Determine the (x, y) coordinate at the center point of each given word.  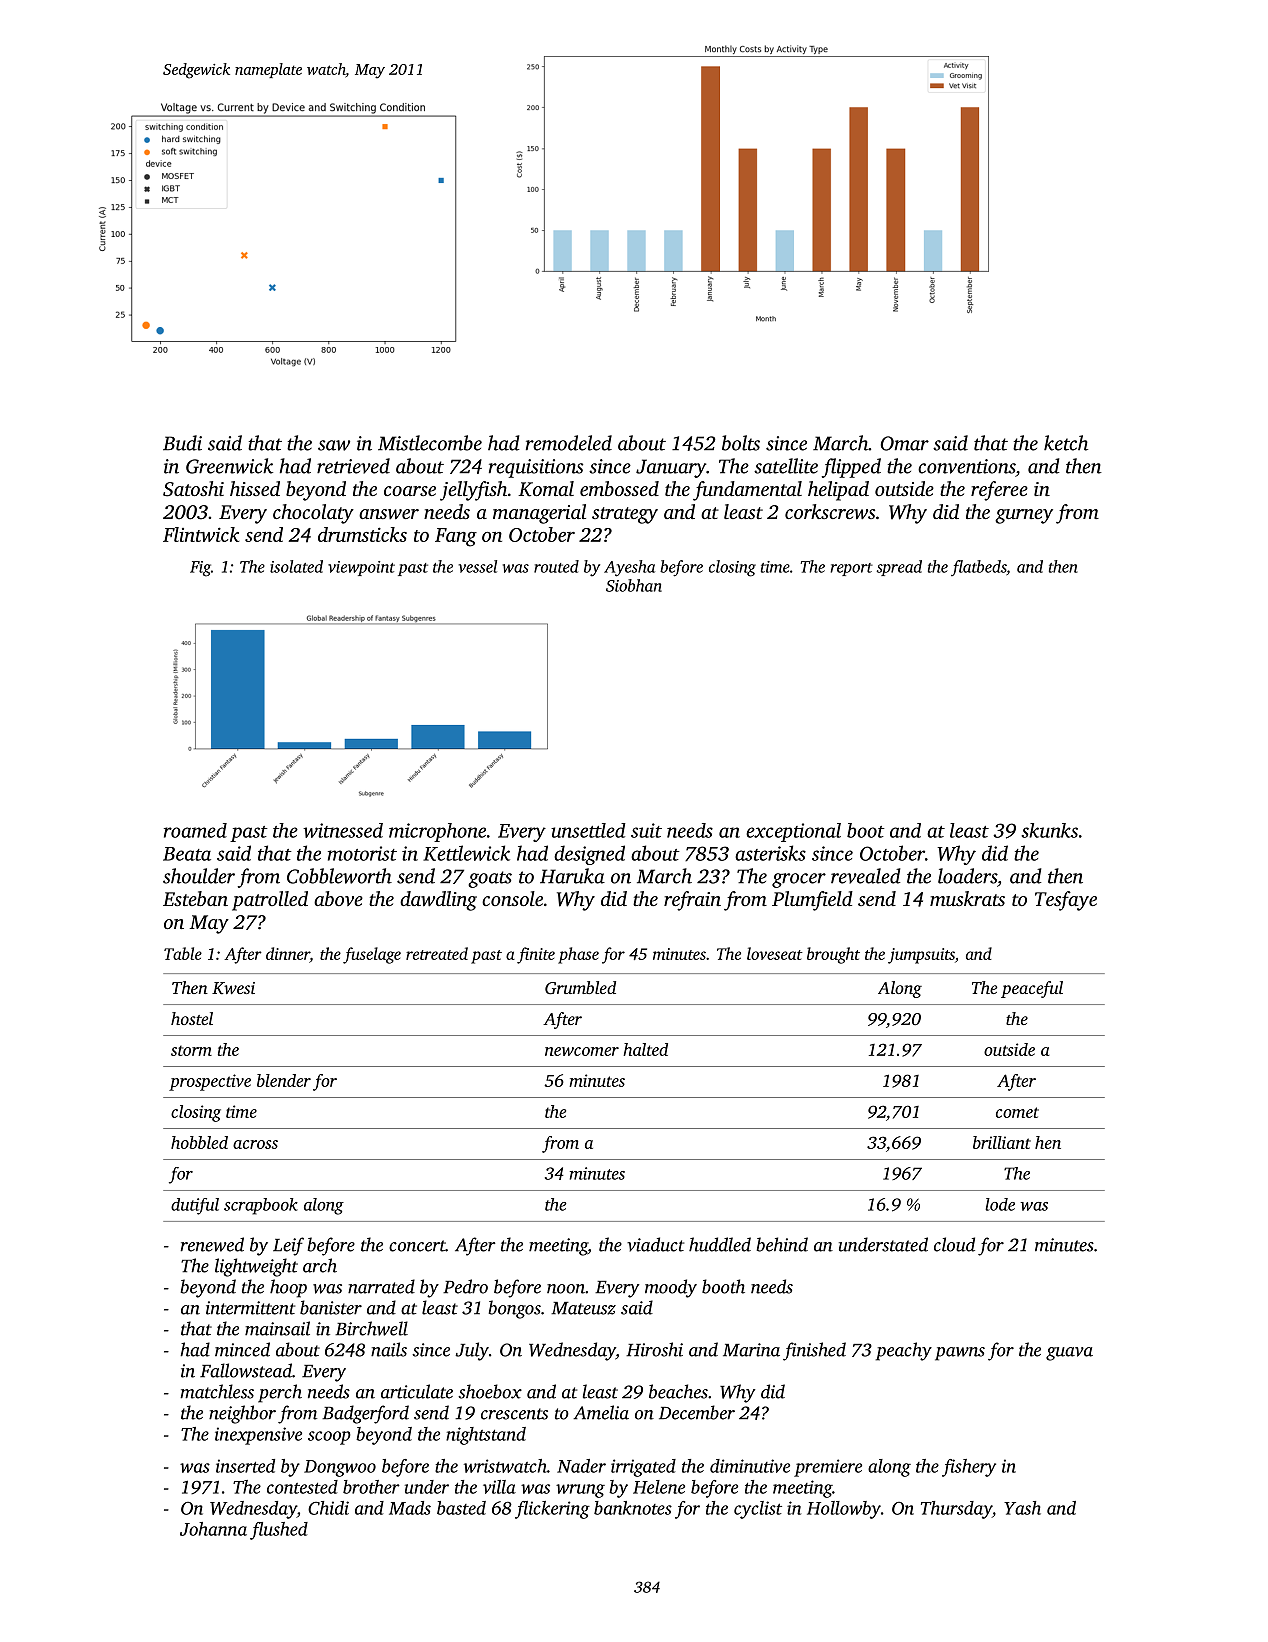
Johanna (213, 1529)
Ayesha (629, 568)
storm (191, 1050)
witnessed (343, 830)
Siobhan (634, 585)
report (852, 569)
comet (1017, 1112)
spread (899, 568)
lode (1000, 1204)
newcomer (582, 1051)
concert (417, 1246)
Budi (182, 443)
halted (645, 1049)
